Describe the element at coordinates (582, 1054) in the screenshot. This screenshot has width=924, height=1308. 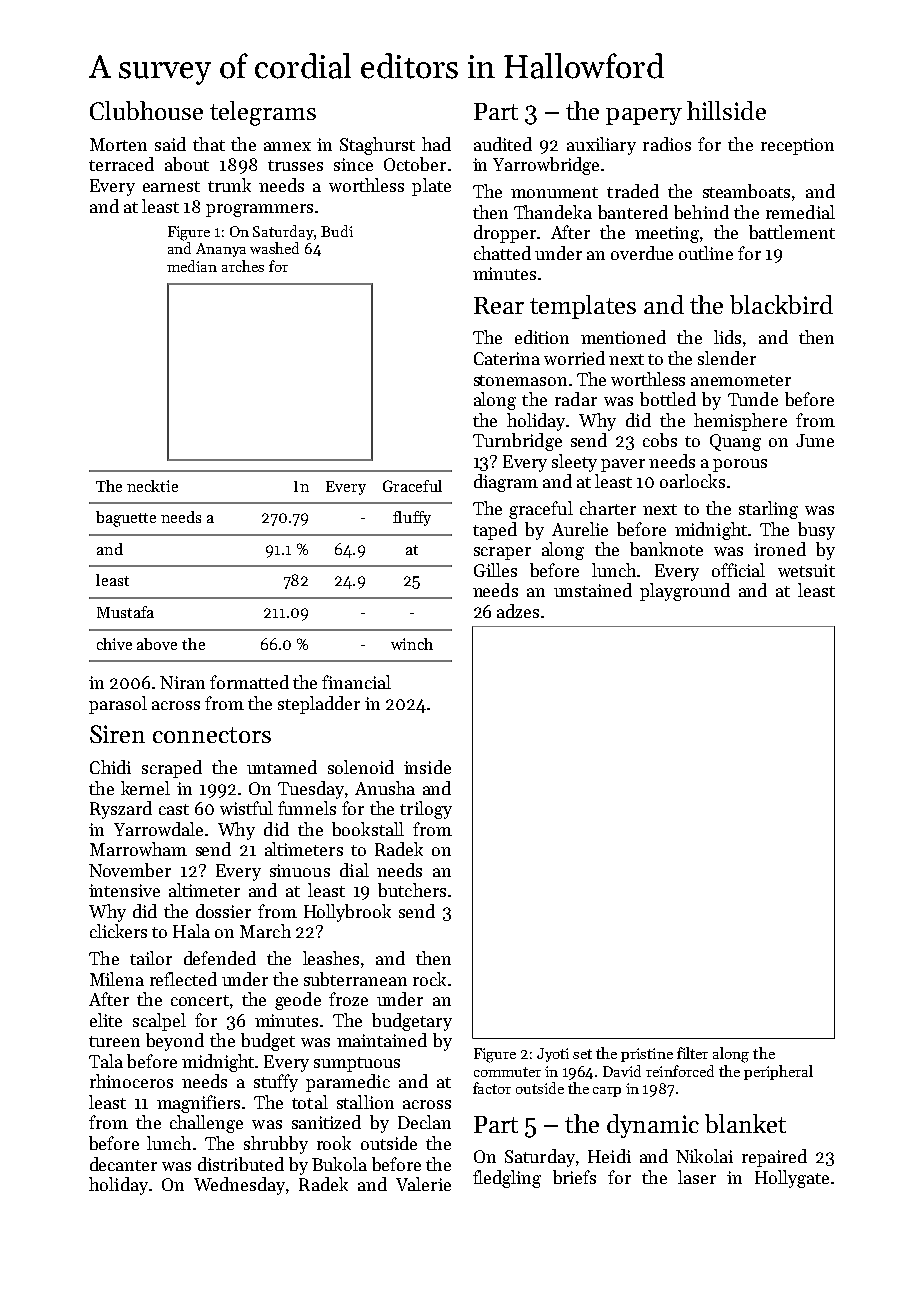
I see `set` at that location.
